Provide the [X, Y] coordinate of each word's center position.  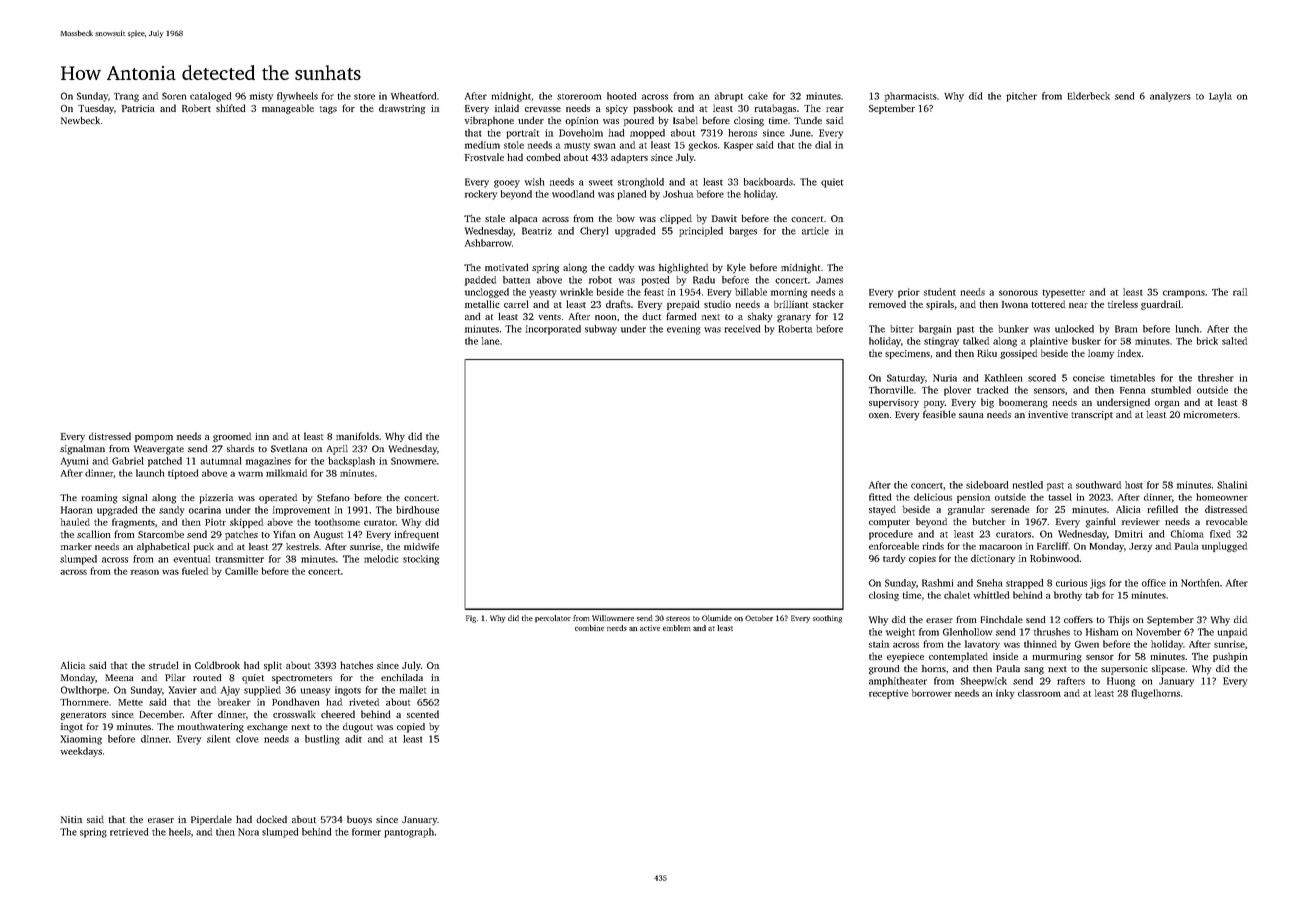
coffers [1078, 619]
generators [83, 716]
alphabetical [163, 548]
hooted [621, 96]
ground [884, 670]
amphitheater [898, 682]
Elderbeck [1088, 96]
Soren [174, 96]
